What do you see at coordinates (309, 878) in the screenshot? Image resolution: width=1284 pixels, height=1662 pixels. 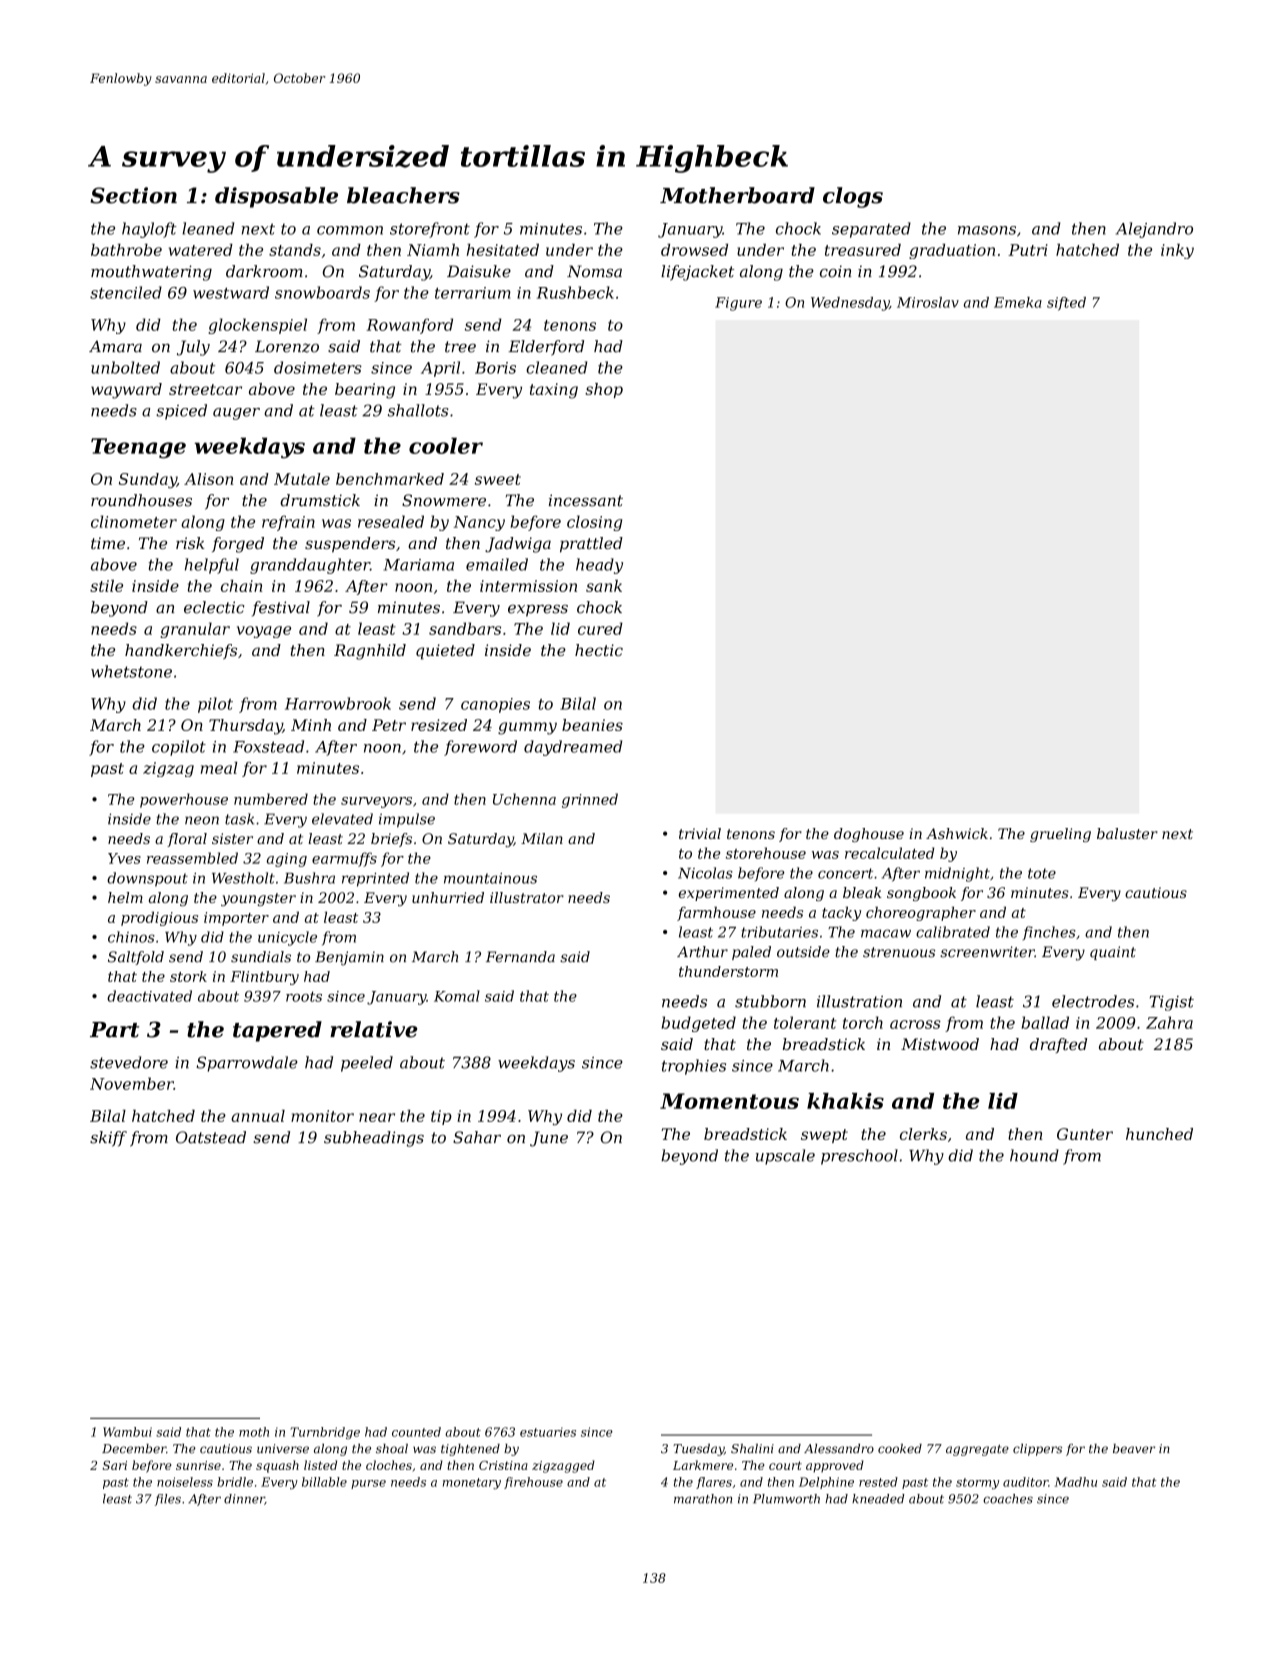 I see `Bushra` at bounding box center [309, 878].
